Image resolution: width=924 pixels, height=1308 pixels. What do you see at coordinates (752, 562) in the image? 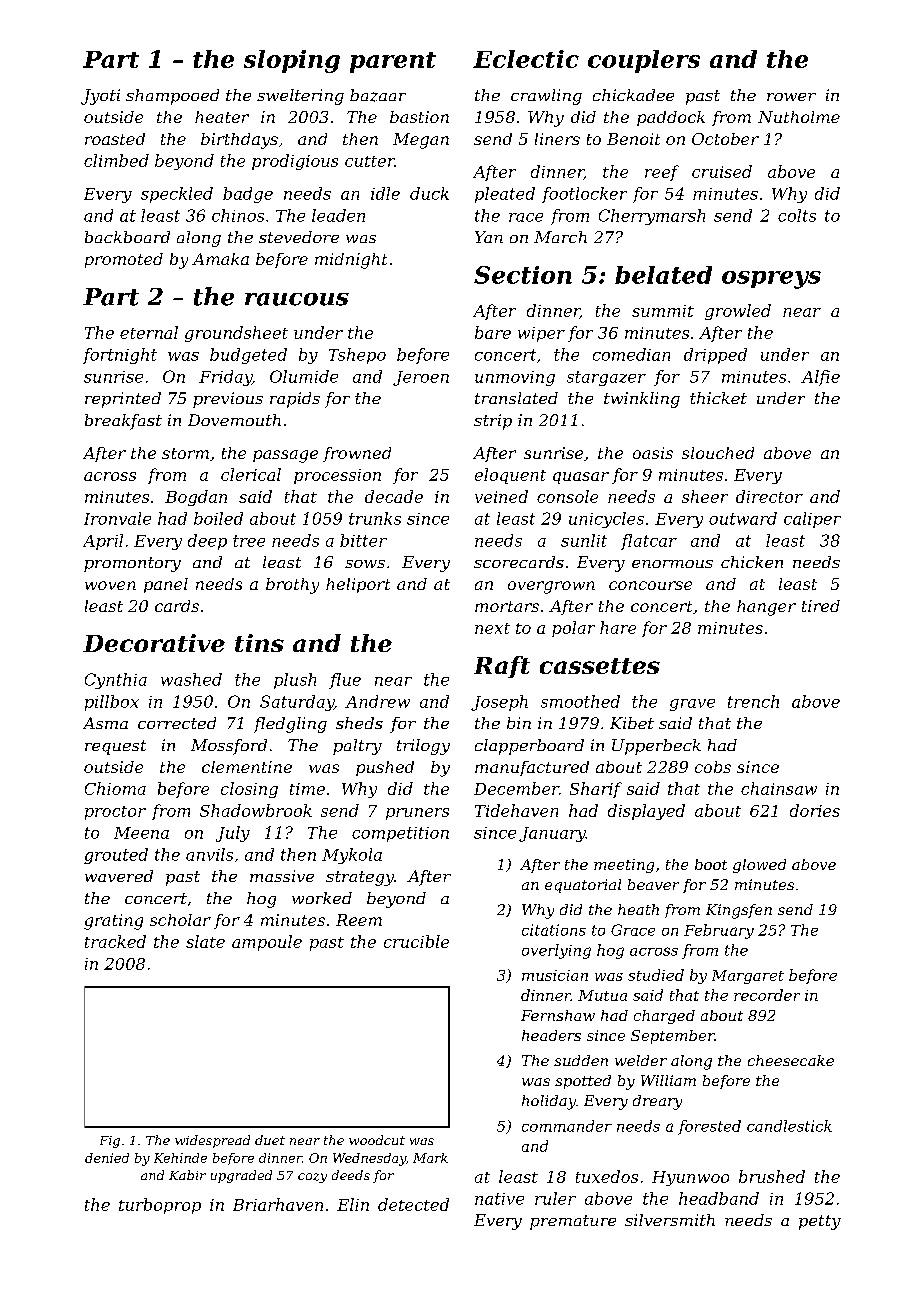
I see `chicken` at bounding box center [752, 562].
